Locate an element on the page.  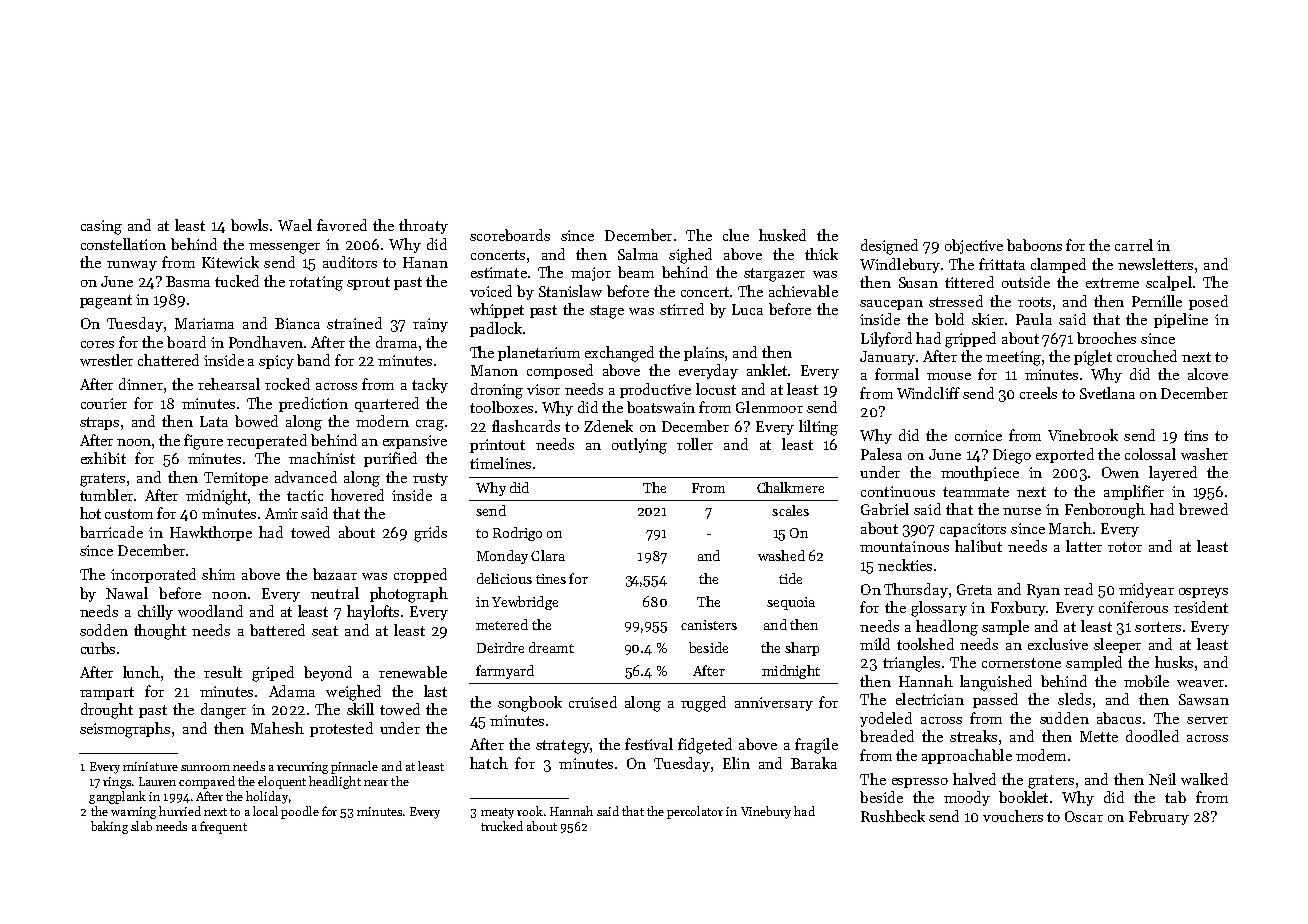
Yewbridge is located at coordinates (525, 603).
